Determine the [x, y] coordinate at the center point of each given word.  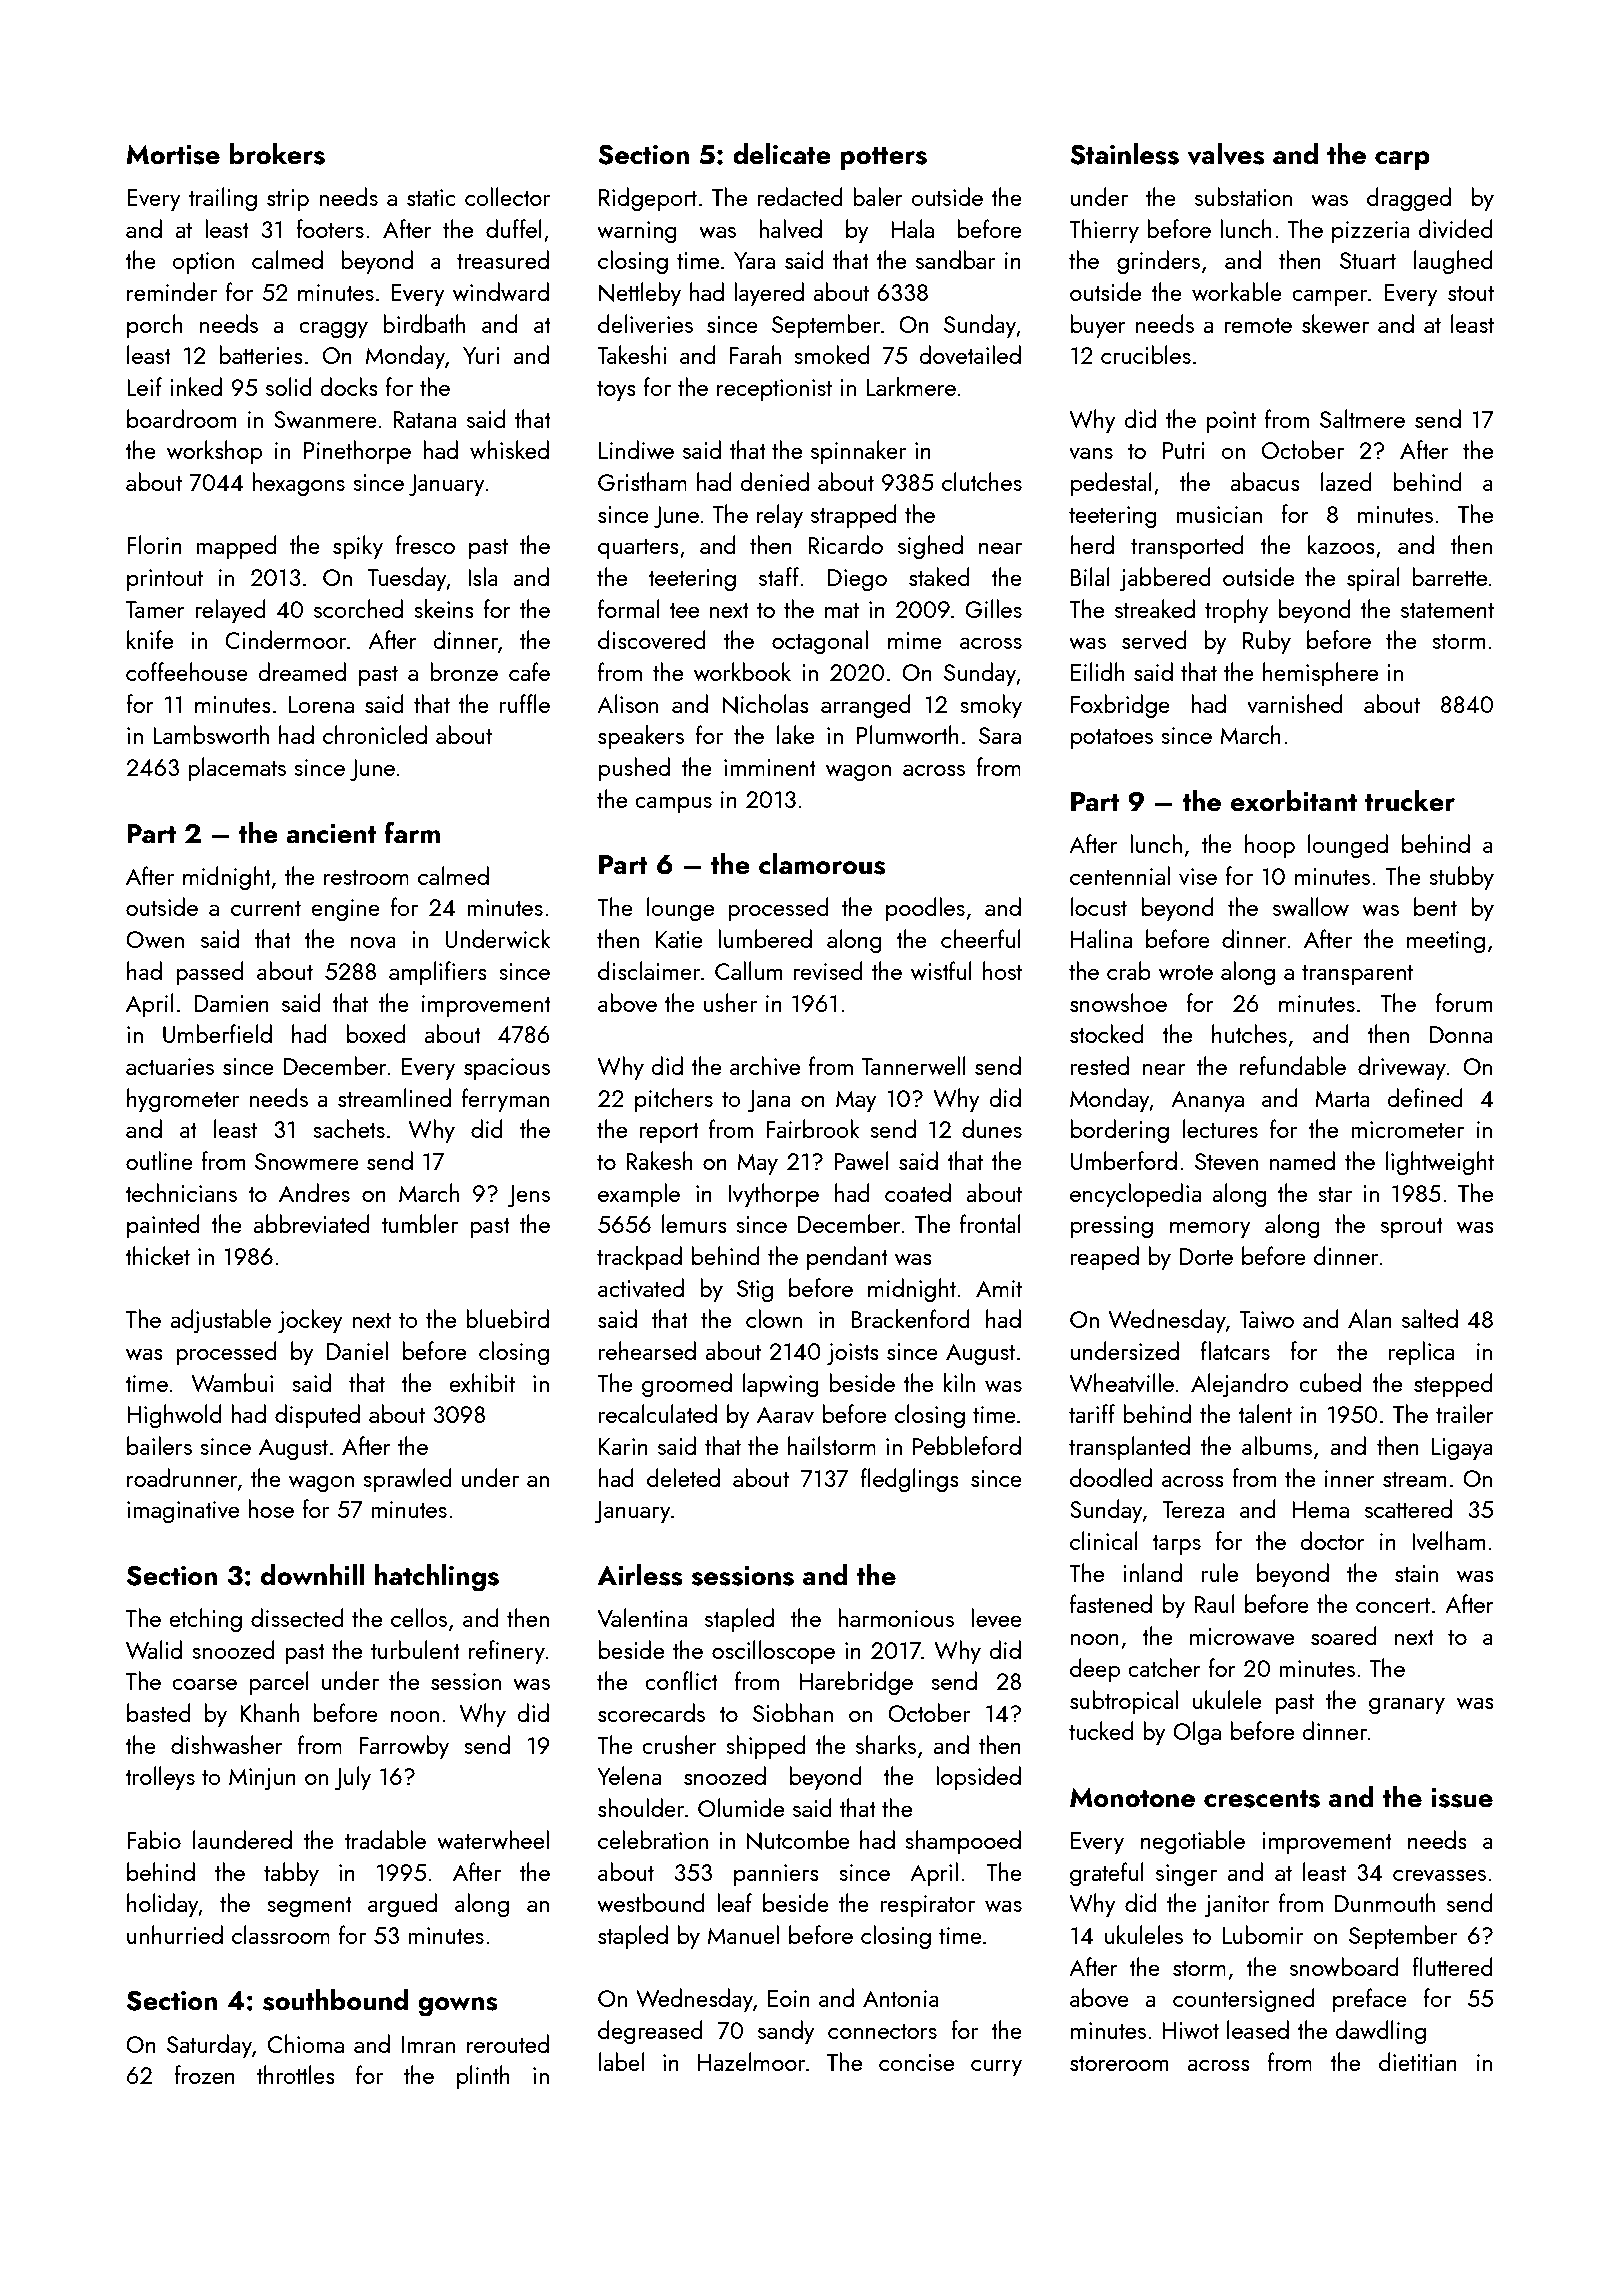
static [431, 197]
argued [402, 1905]
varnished [1295, 703]
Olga [1197, 1733]
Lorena [321, 704]
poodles [925, 909]
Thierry [1104, 231]
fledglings [910, 1480]
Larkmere [911, 386]
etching [205, 1620]
